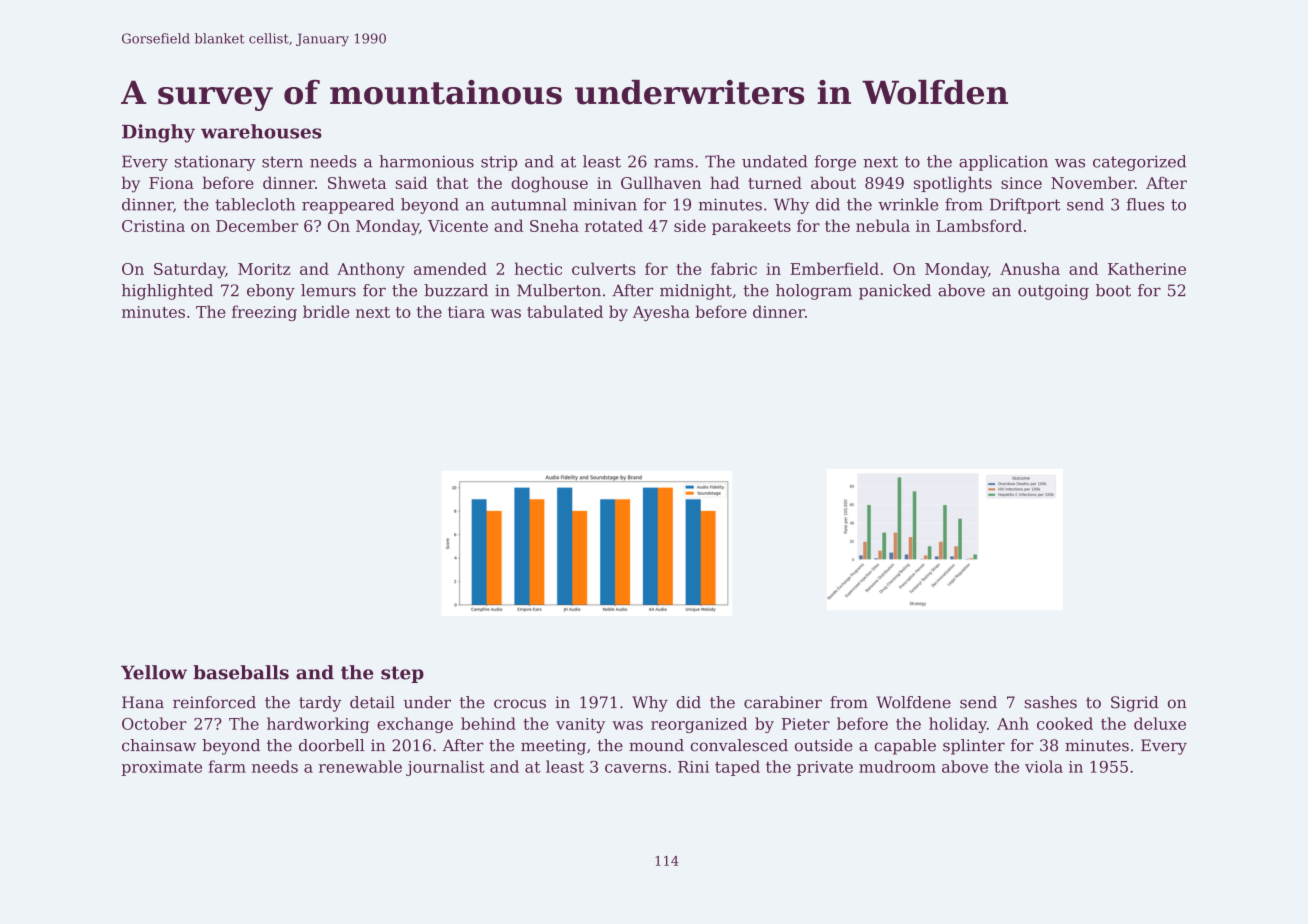 Image resolution: width=1308 pixels, height=924 pixels. What do you see at coordinates (402, 674) in the document?
I see `step` at bounding box center [402, 674].
